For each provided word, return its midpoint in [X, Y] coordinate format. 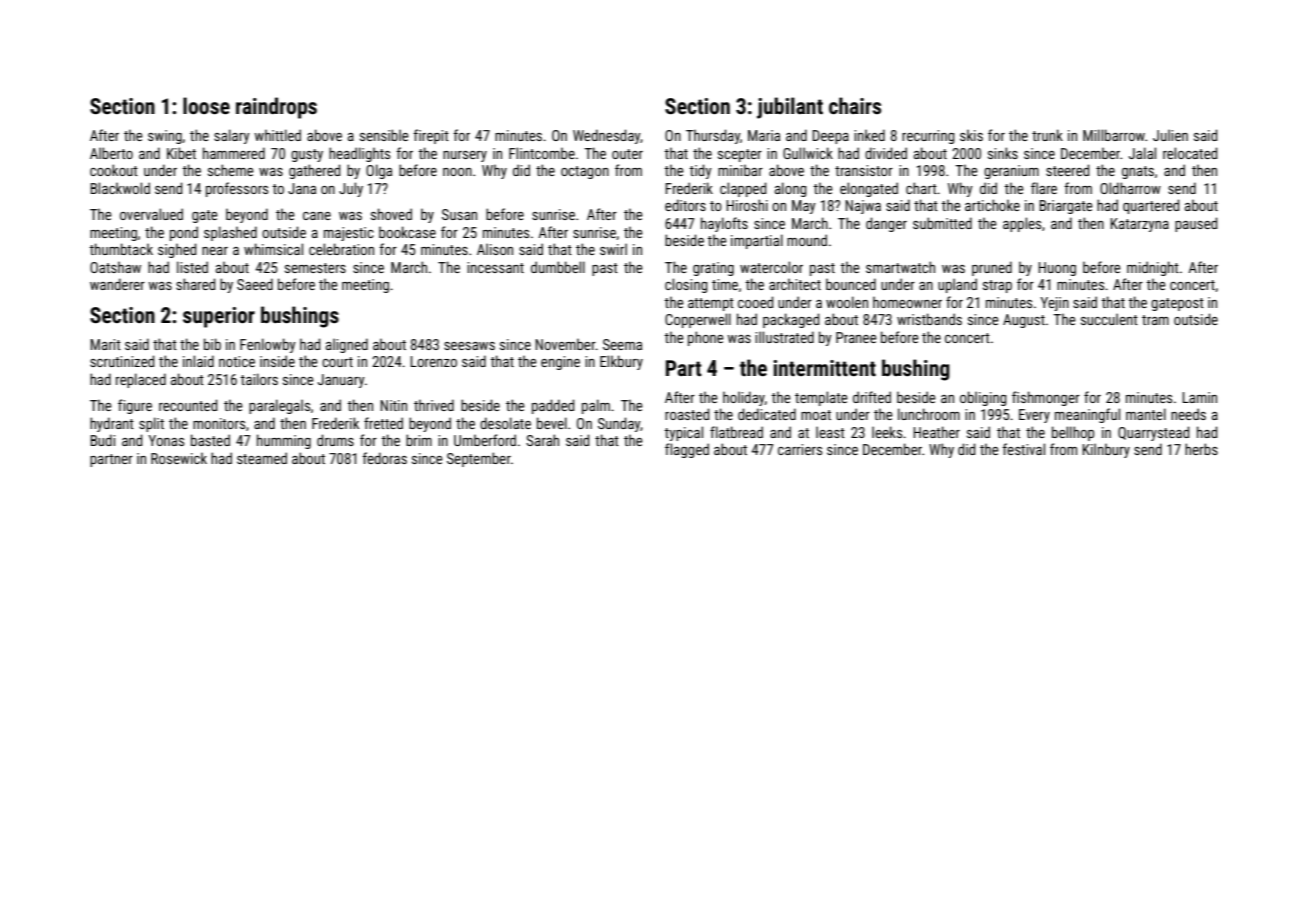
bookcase [407, 232]
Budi [102, 440]
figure [135, 406]
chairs [855, 105]
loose [206, 106]
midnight [1153, 268]
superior [219, 317]
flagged [687, 450]
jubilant [790, 108]
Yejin [1054, 304]
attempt [711, 304]
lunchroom [929, 414]
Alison [495, 249]
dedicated [767, 414]
